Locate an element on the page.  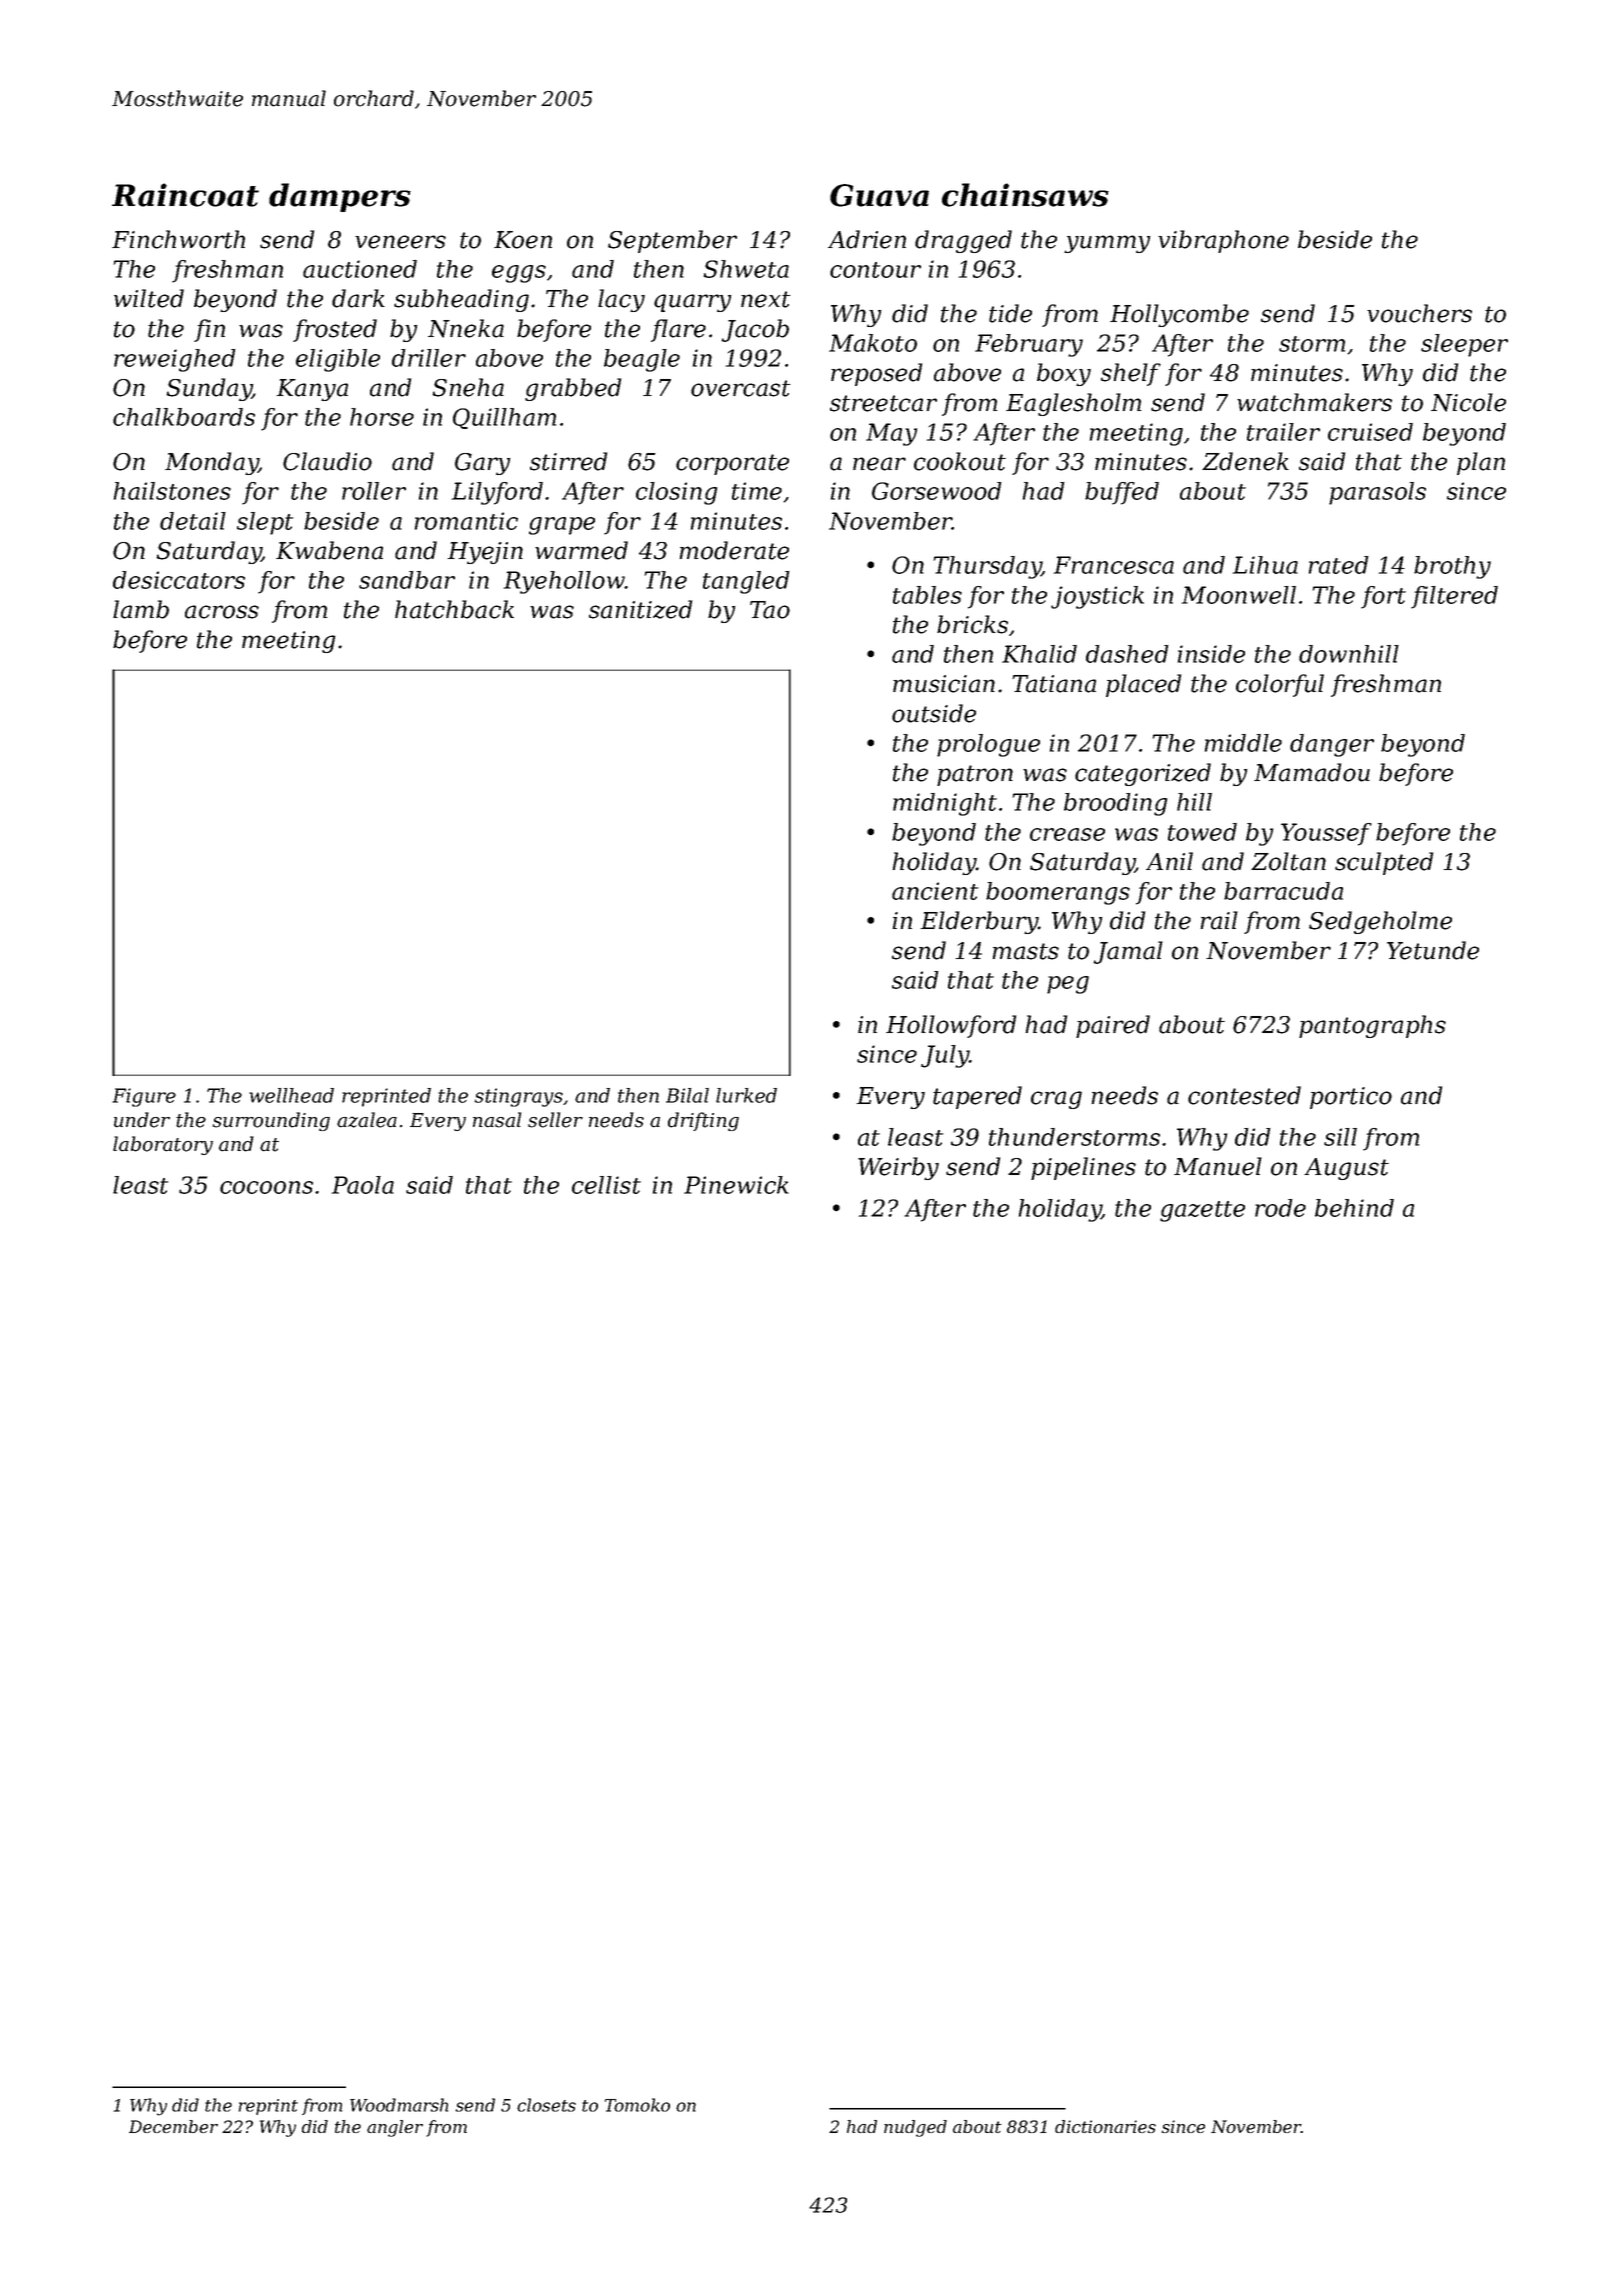
Tomoko is located at coordinates (637, 2105).
